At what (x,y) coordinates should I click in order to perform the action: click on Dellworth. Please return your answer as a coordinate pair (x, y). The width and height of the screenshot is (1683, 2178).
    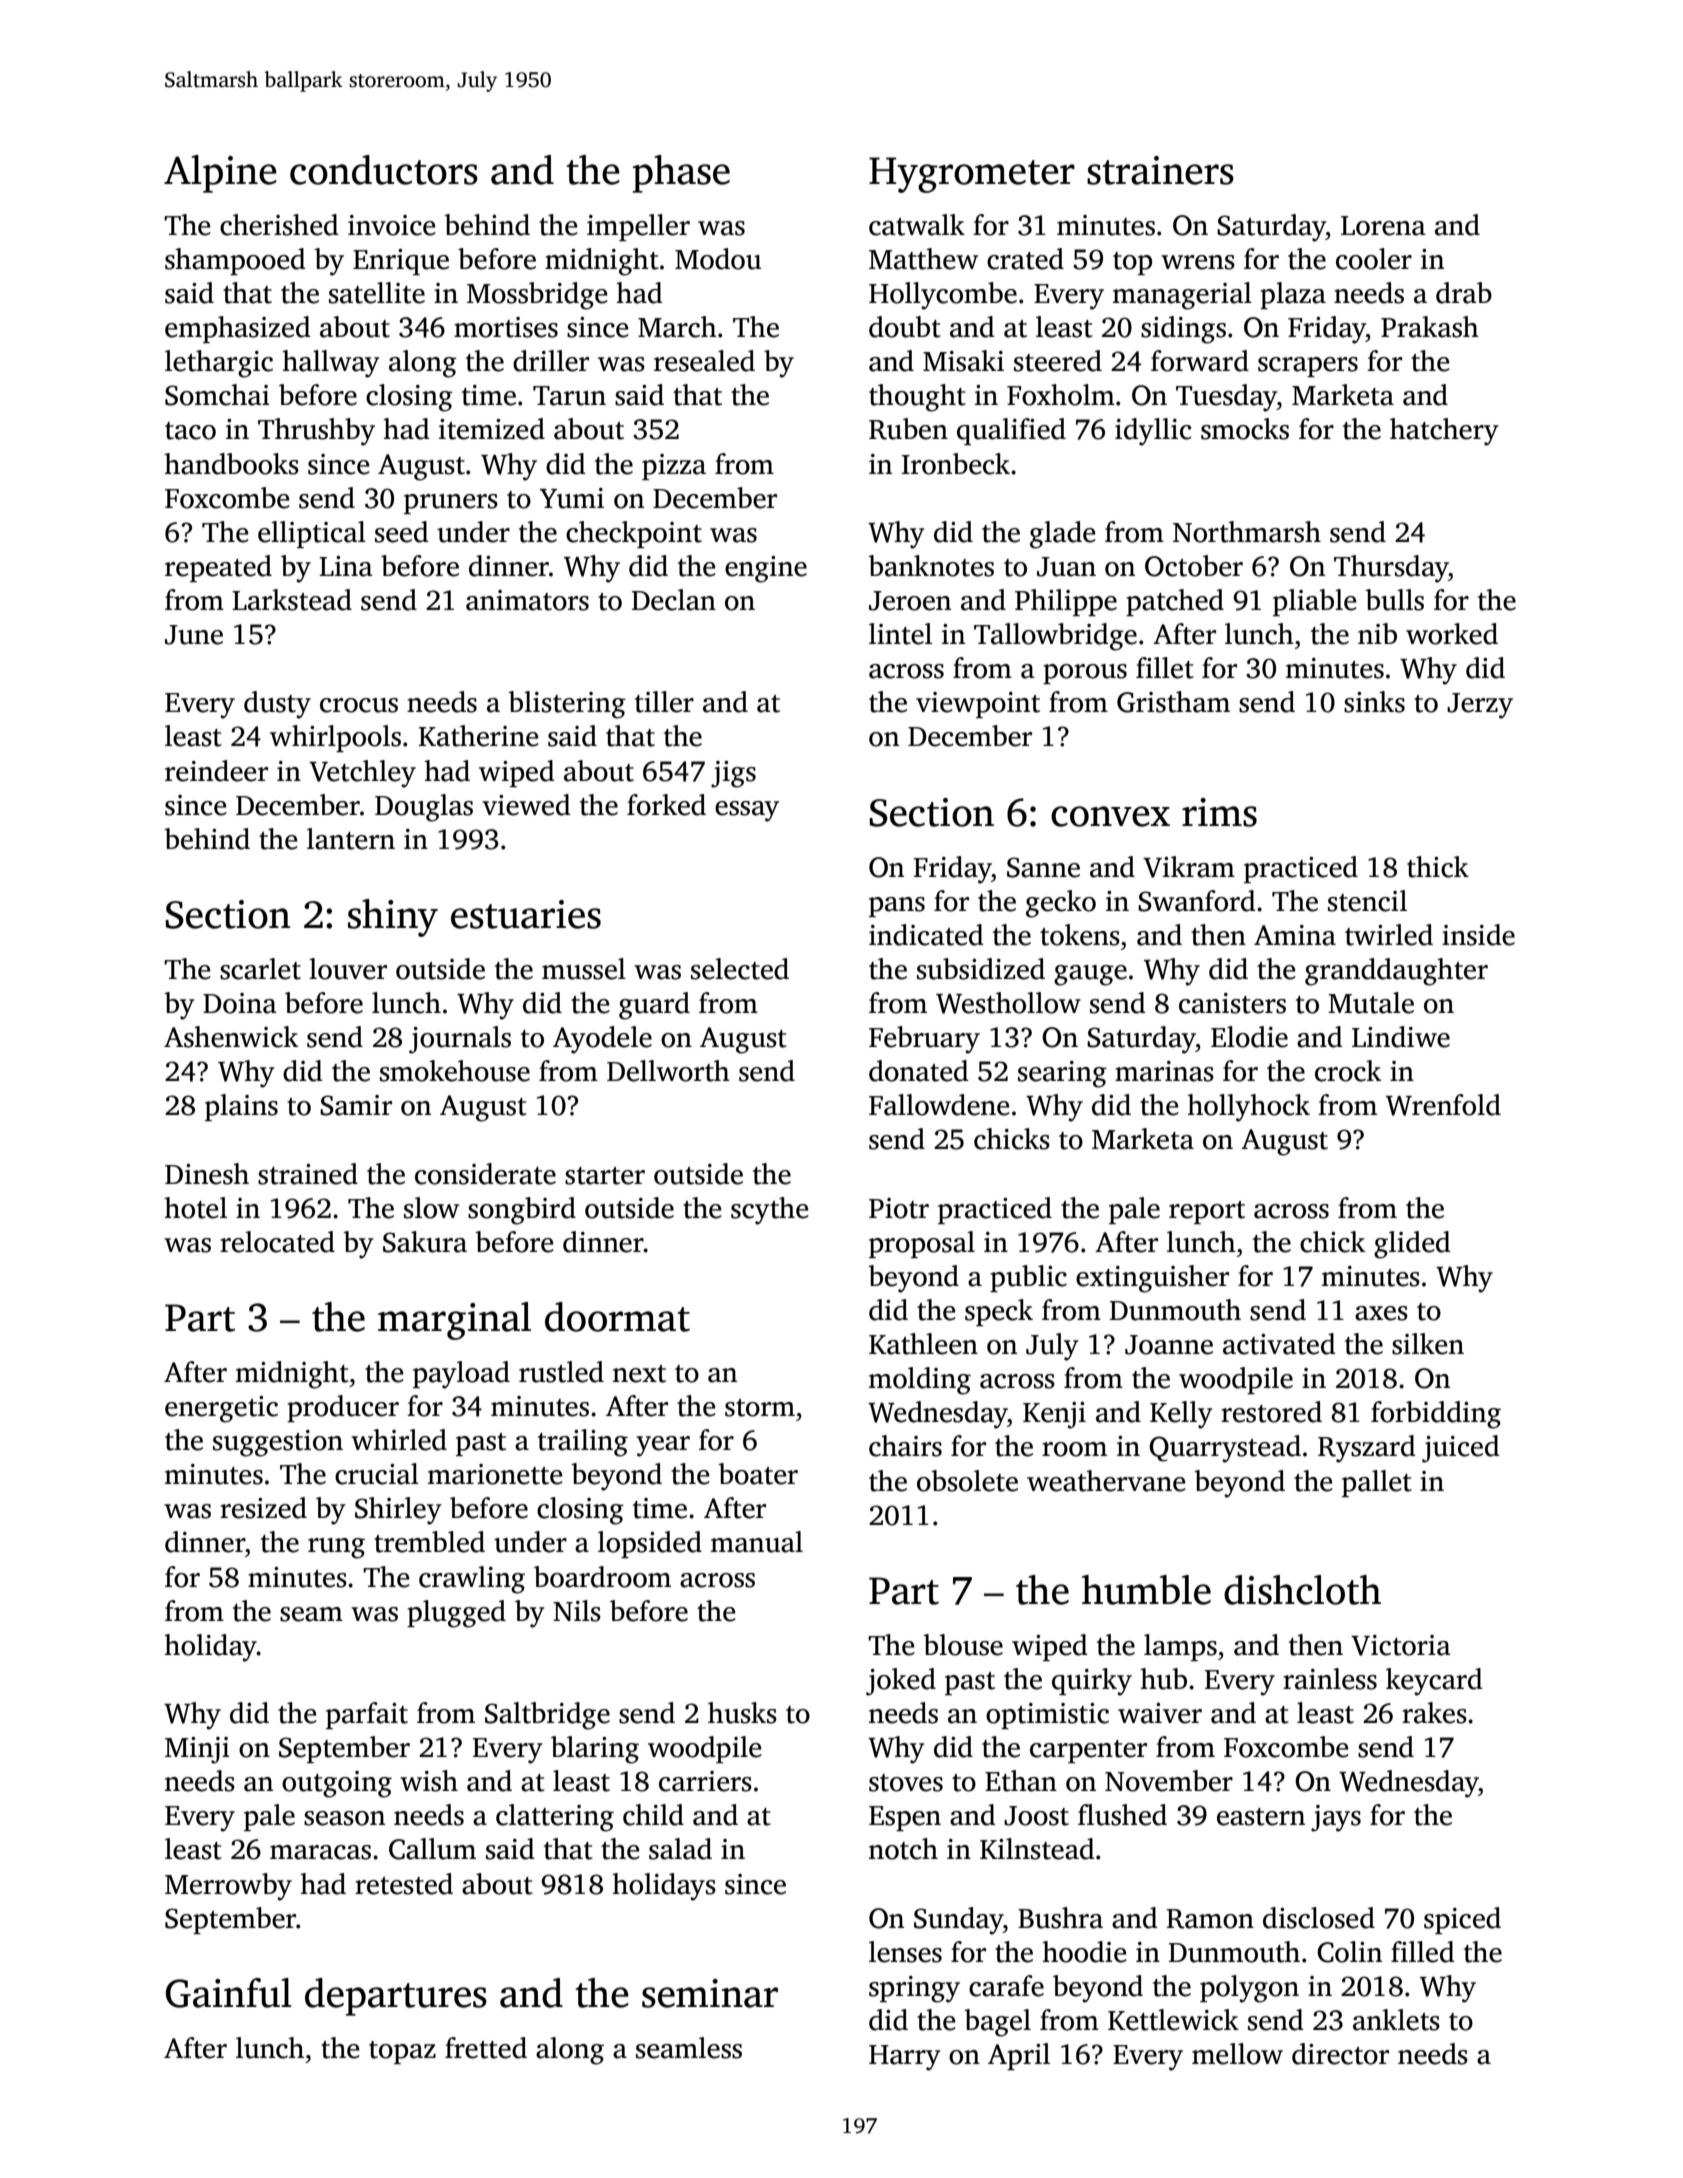
    Looking at the image, I should click on (668, 1071).
